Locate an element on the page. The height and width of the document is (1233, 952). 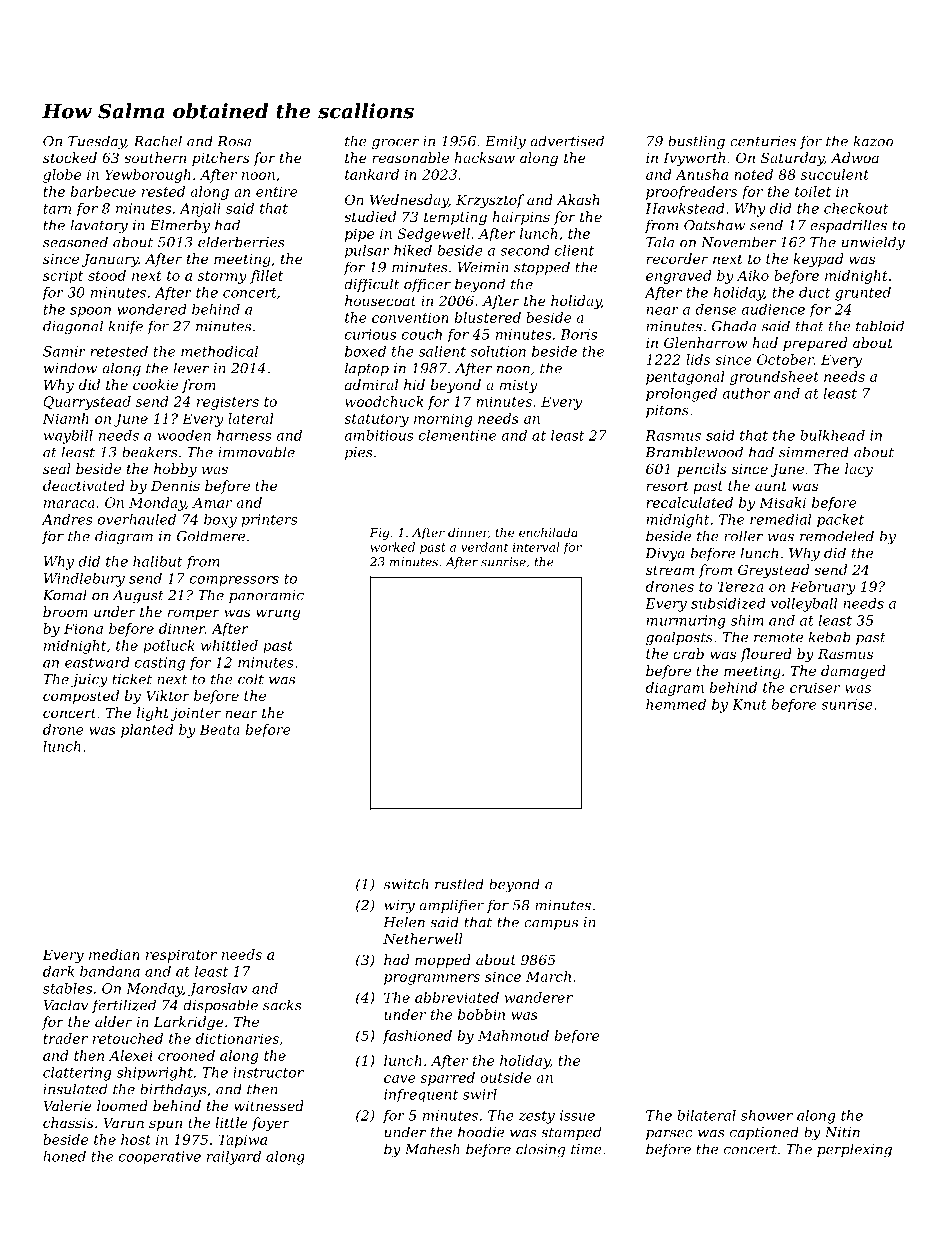
Greystead is located at coordinates (773, 571).
